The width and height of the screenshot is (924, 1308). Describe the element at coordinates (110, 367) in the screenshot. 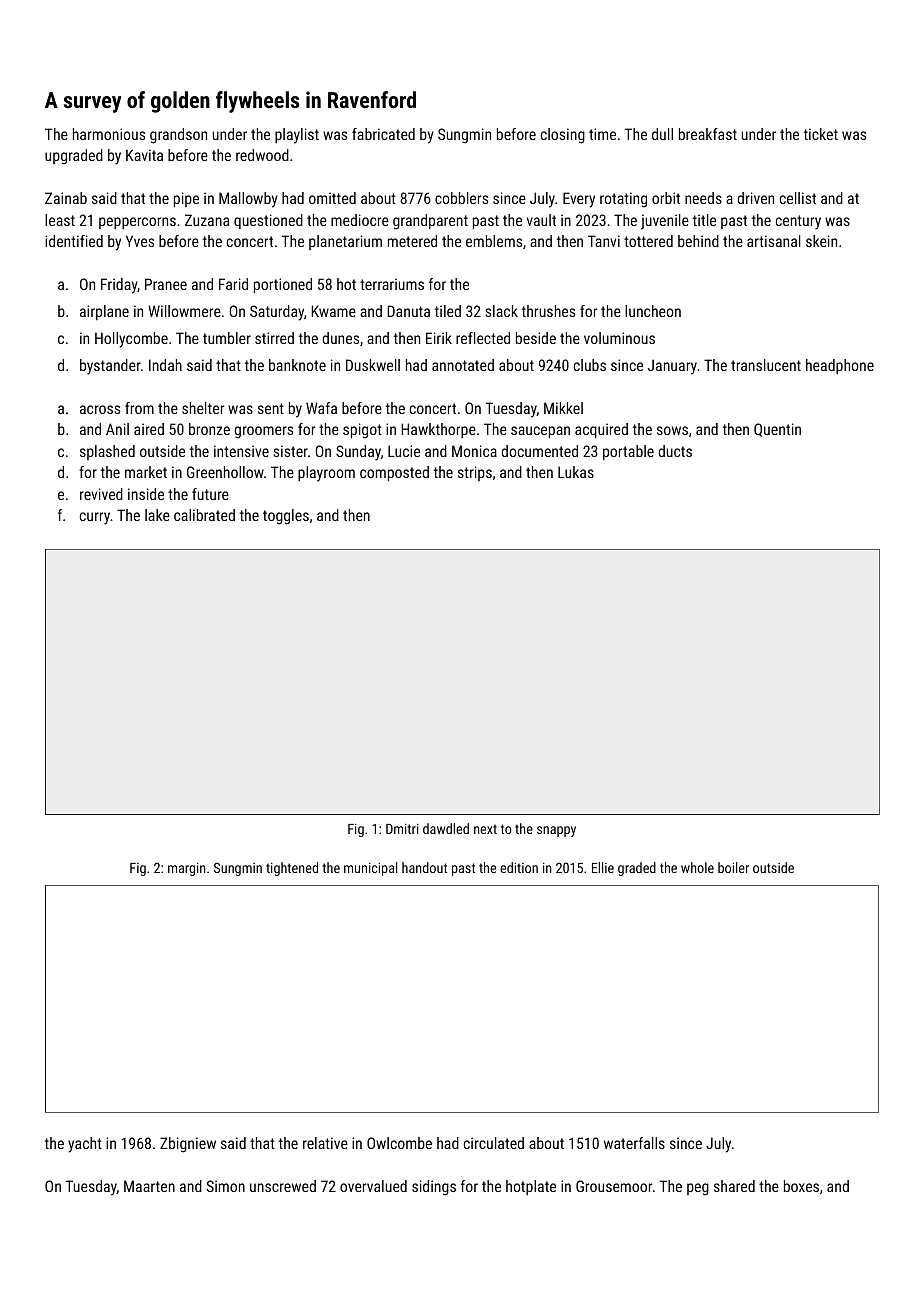

I see `bystander` at that location.
